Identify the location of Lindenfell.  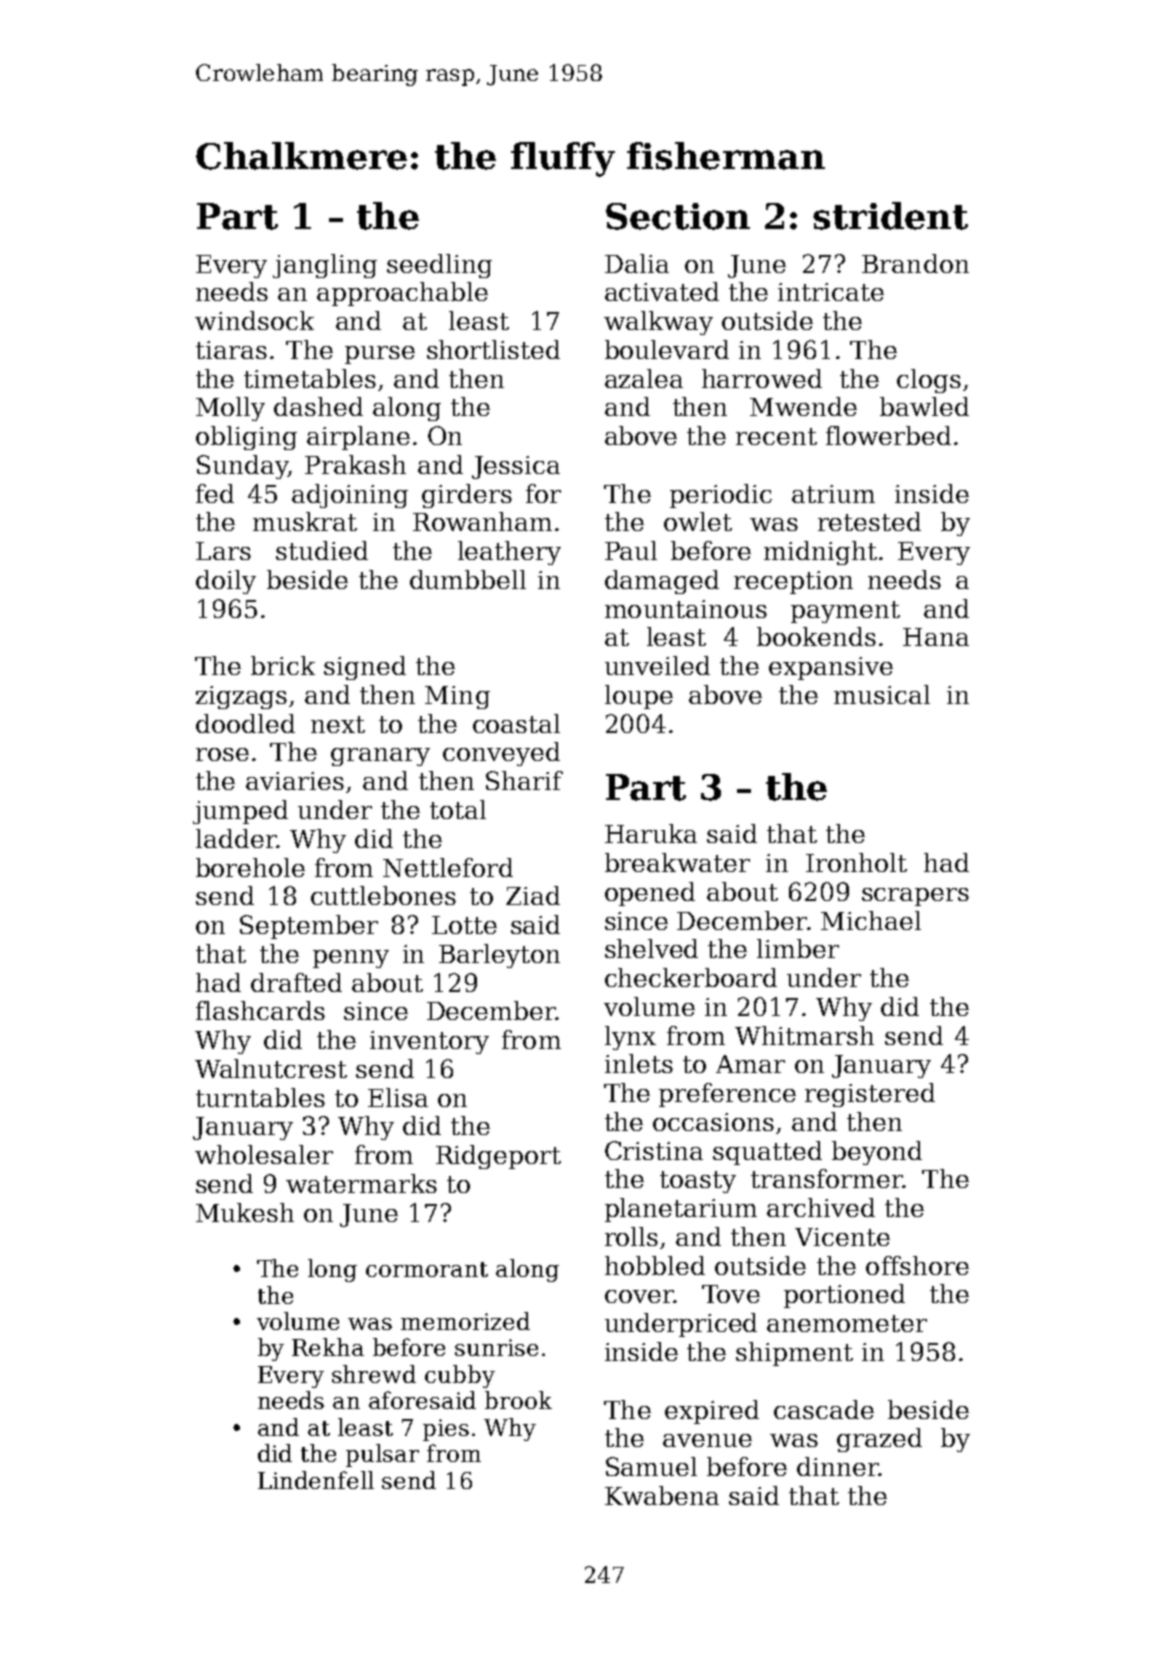
(316, 1480).
